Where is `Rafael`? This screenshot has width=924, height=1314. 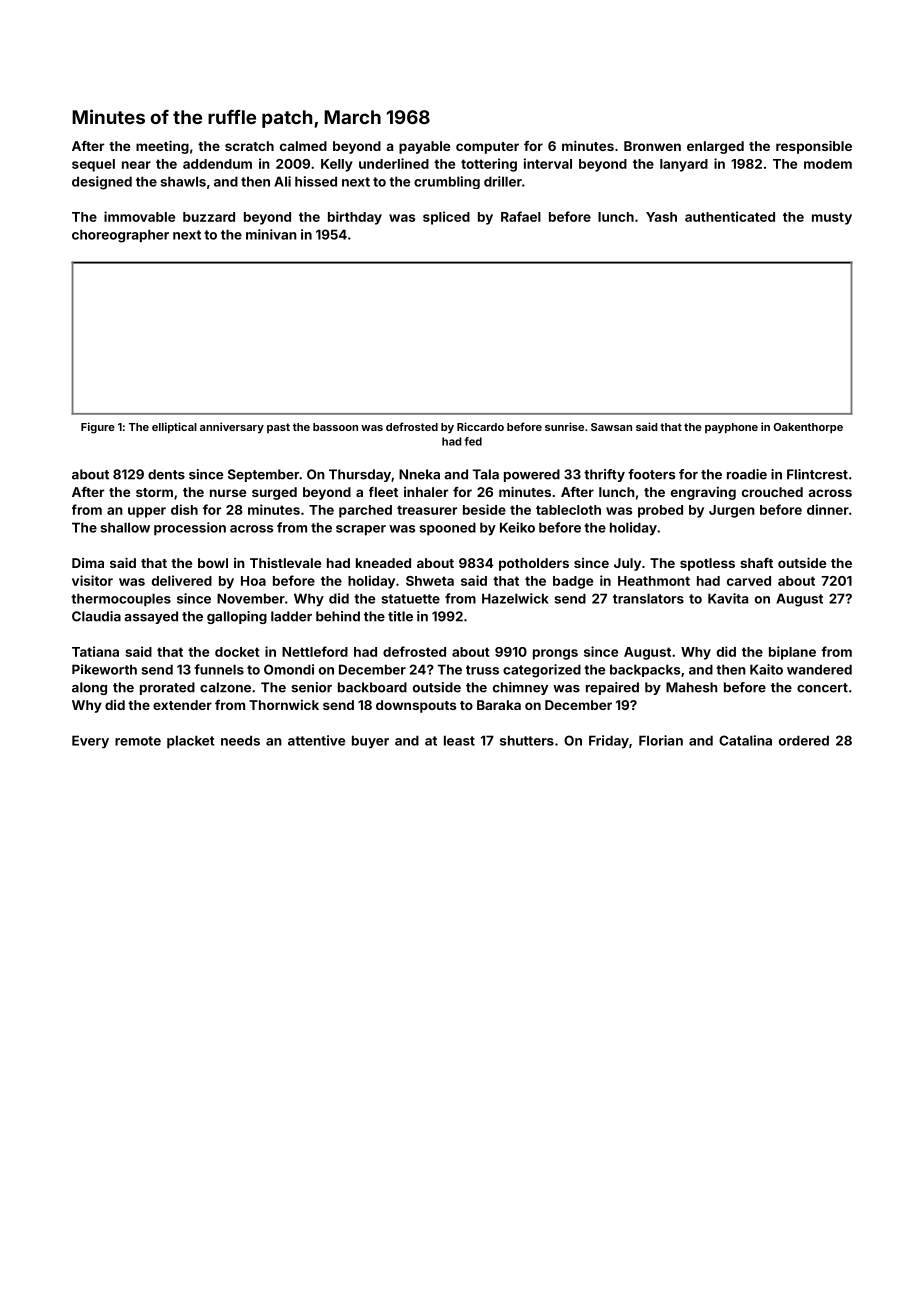
Rafael is located at coordinates (521, 216).
